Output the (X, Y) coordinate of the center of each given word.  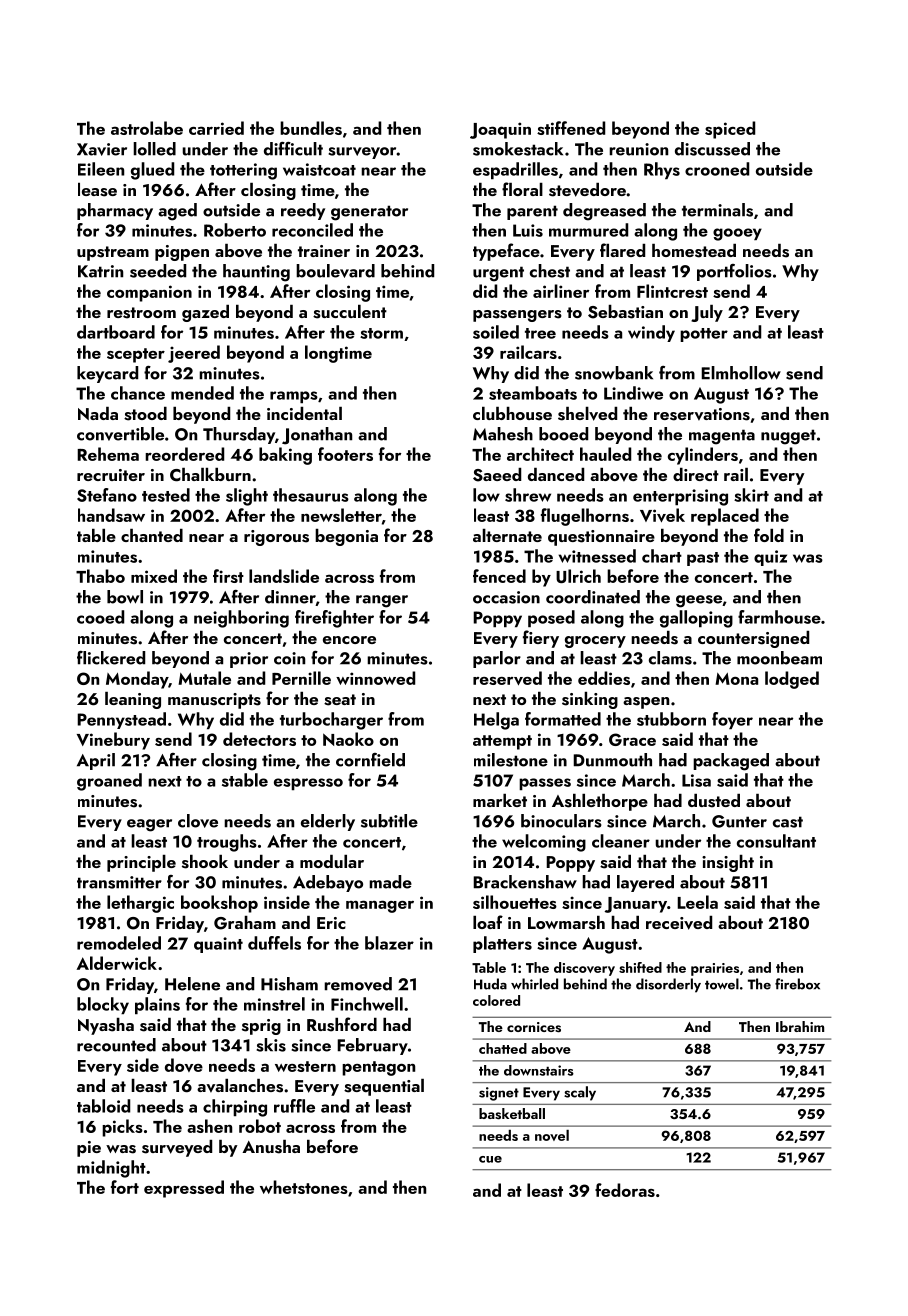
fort (125, 1187)
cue (490, 1159)
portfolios (734, 272)
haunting (256, 273)
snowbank (614, 373)
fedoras (625, 1190)
